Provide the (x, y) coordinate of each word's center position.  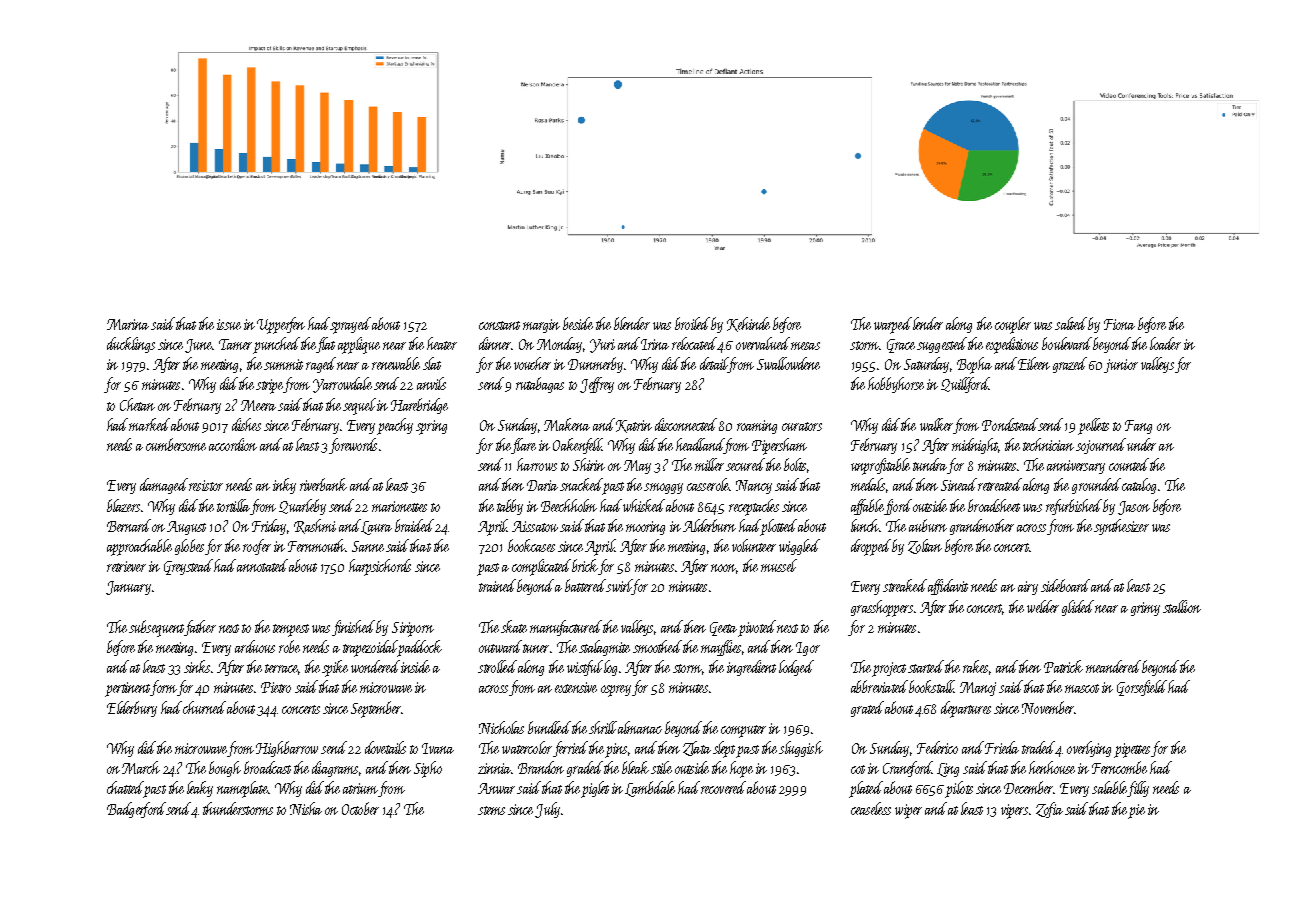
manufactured (566, 628)
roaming (757, 427)
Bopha (974, 365)
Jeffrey (597, 385)
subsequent (156, 628)
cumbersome (176, 444)
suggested (942, 345)
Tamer (235, 344)
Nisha (306, 808)
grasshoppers (882, 608)
